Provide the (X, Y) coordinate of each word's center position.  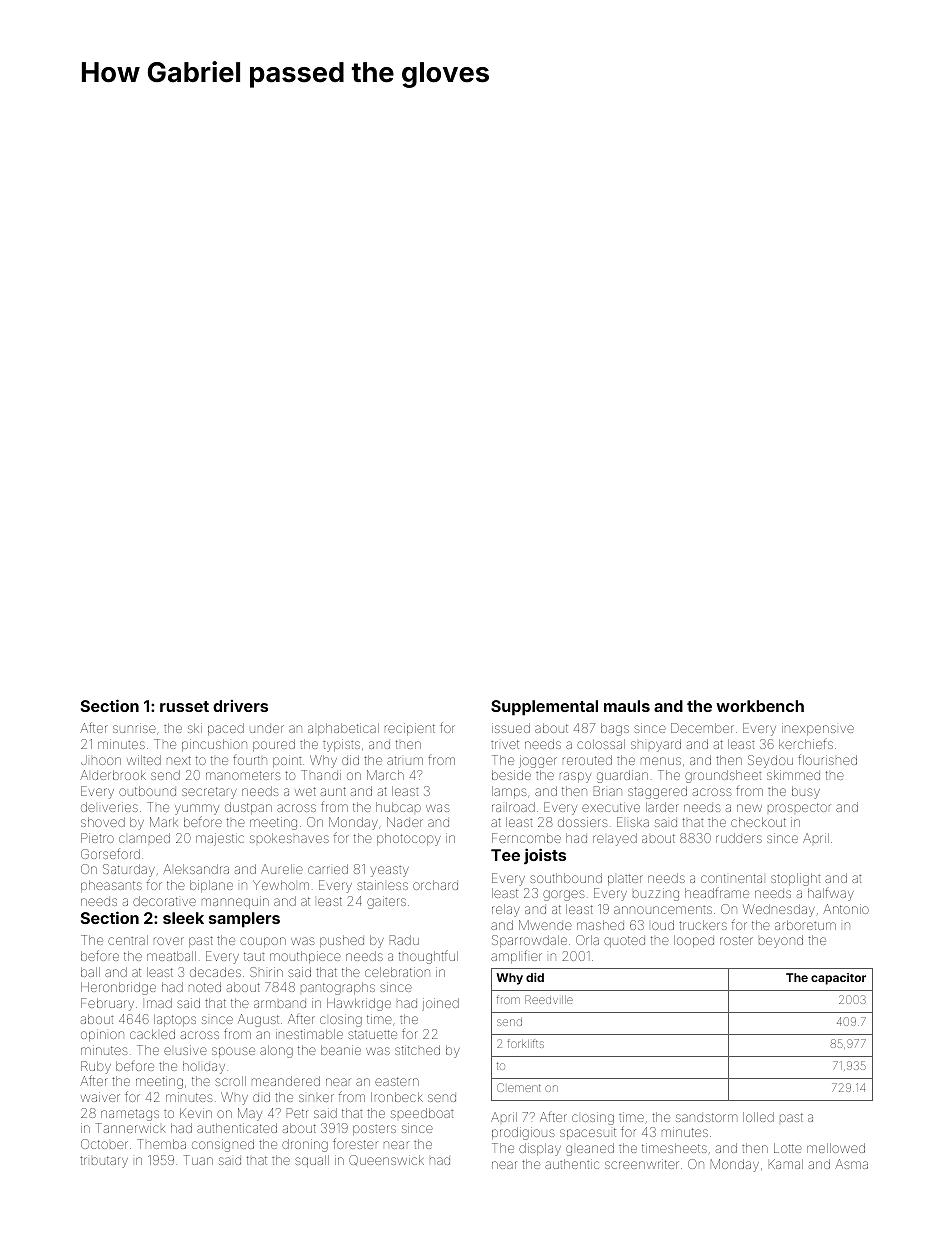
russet (184, 706)
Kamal (786, 1164)
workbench (760, 706)
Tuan (198, 1160)
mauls (627, 706)
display (540, 1149)
